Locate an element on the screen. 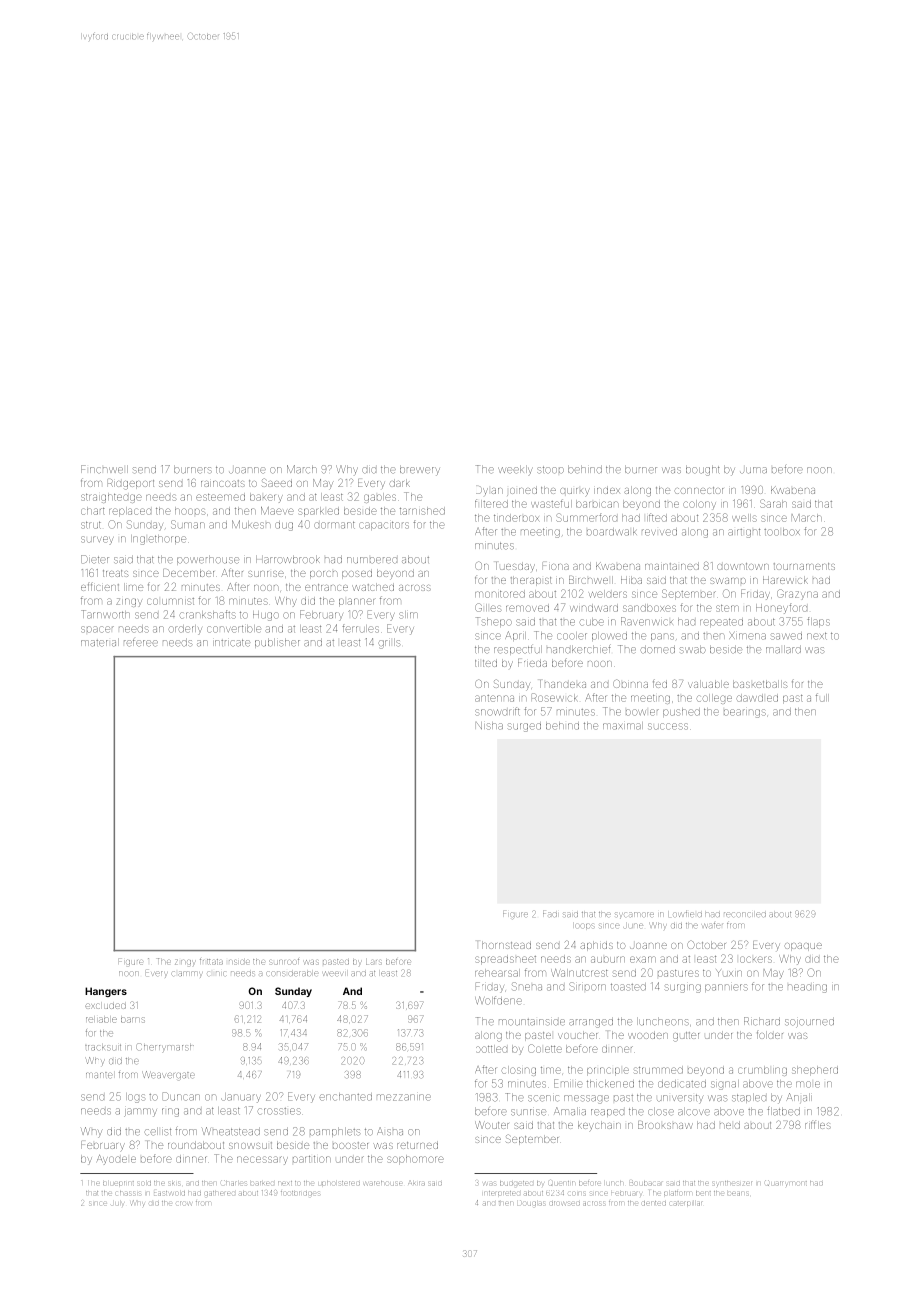 This screenshot has width=924, height=1308. weekly is located at coordinates (515, 470).
